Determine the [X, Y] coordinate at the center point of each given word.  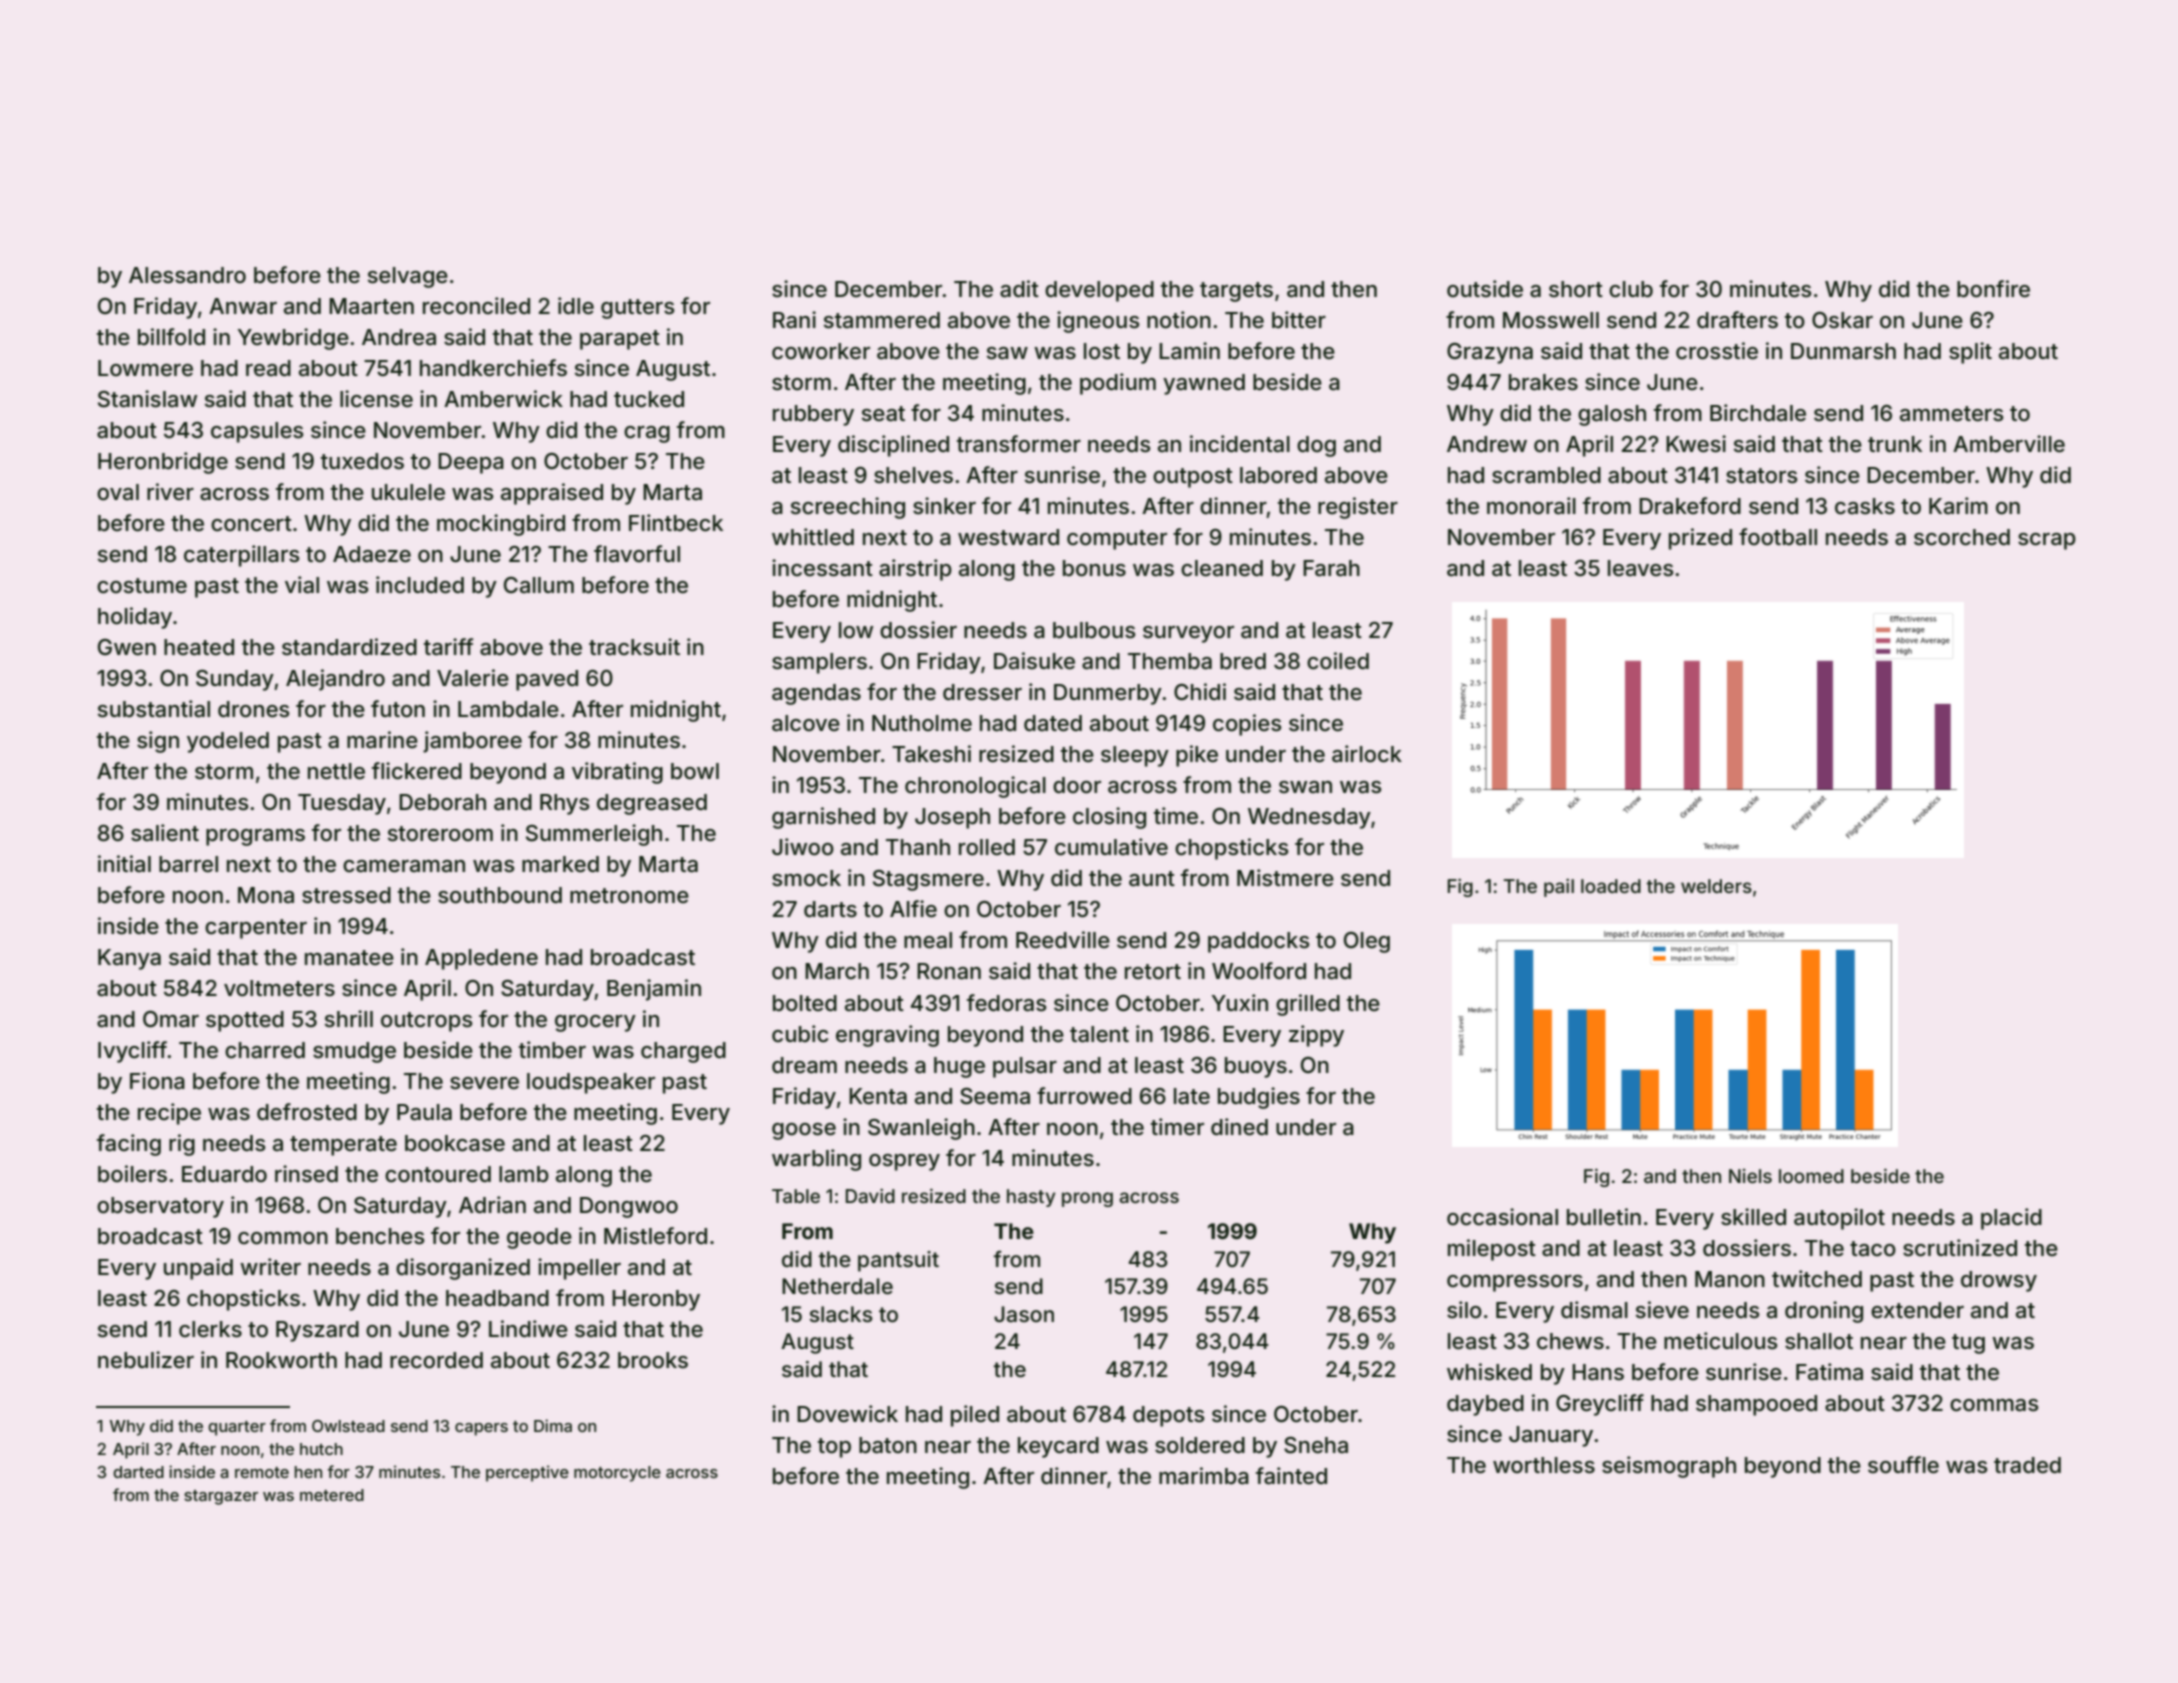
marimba [1204, 1476]
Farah [1331, 568]
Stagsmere [928, 880]
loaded [1611, 886]
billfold [171, 337]
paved [547, 680]
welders [1716, 886]
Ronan [949, 971]
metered [332, 1495]
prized [1700, 539]
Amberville [2009, 444]
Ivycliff [133, 1052]
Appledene [481, 959]
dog [1316, 446]
